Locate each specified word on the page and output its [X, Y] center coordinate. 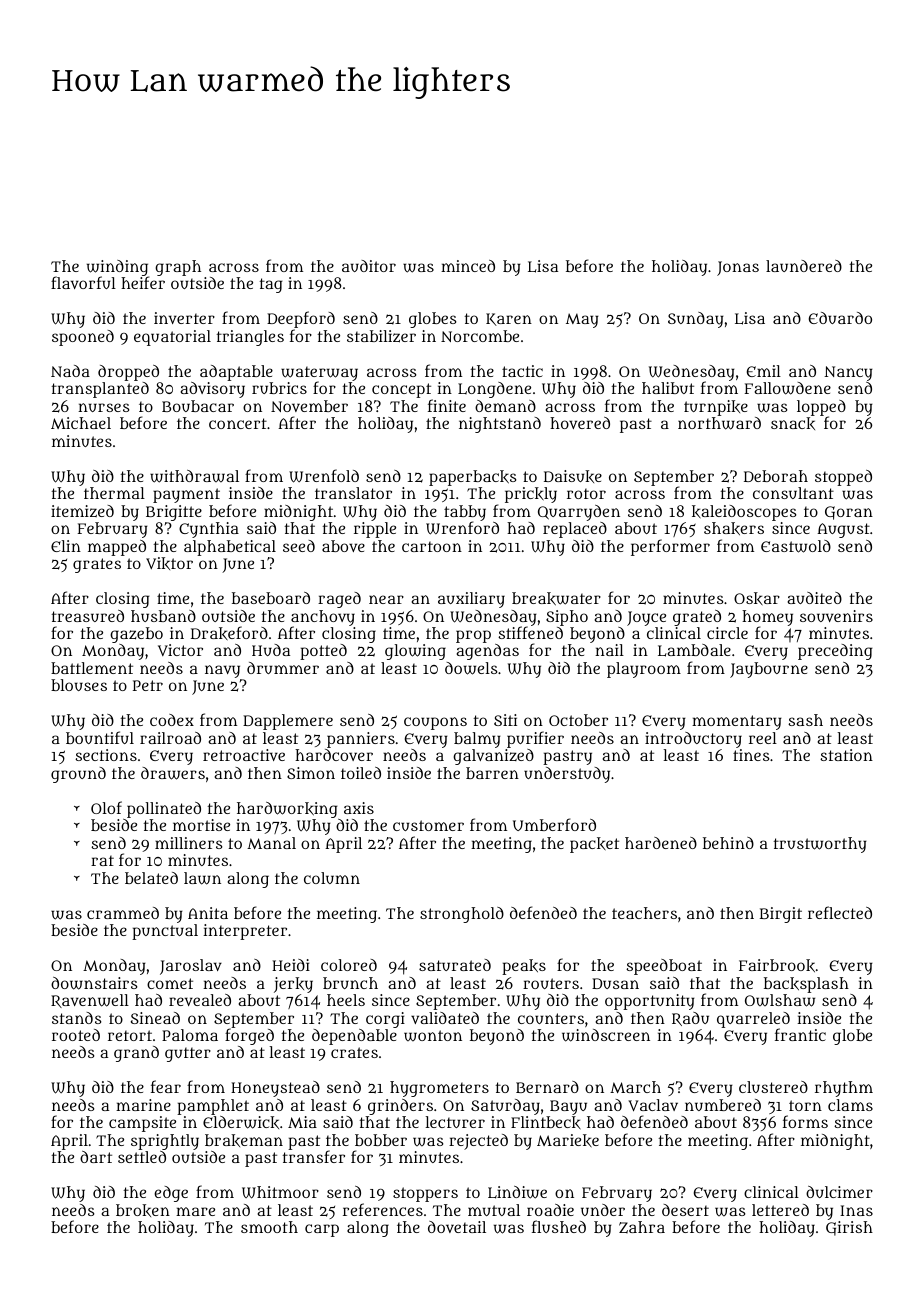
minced [468, 266]
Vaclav [653, 1105]
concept [401, 390]
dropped [128, 373]
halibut [668, 388]
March [635, 1087]
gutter [188, 1054]
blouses [79, 685]
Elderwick [241, 1122]
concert [238, 423]
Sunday [696, 320]
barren [492, 773]
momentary [737, 722]
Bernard [547, 1087]
